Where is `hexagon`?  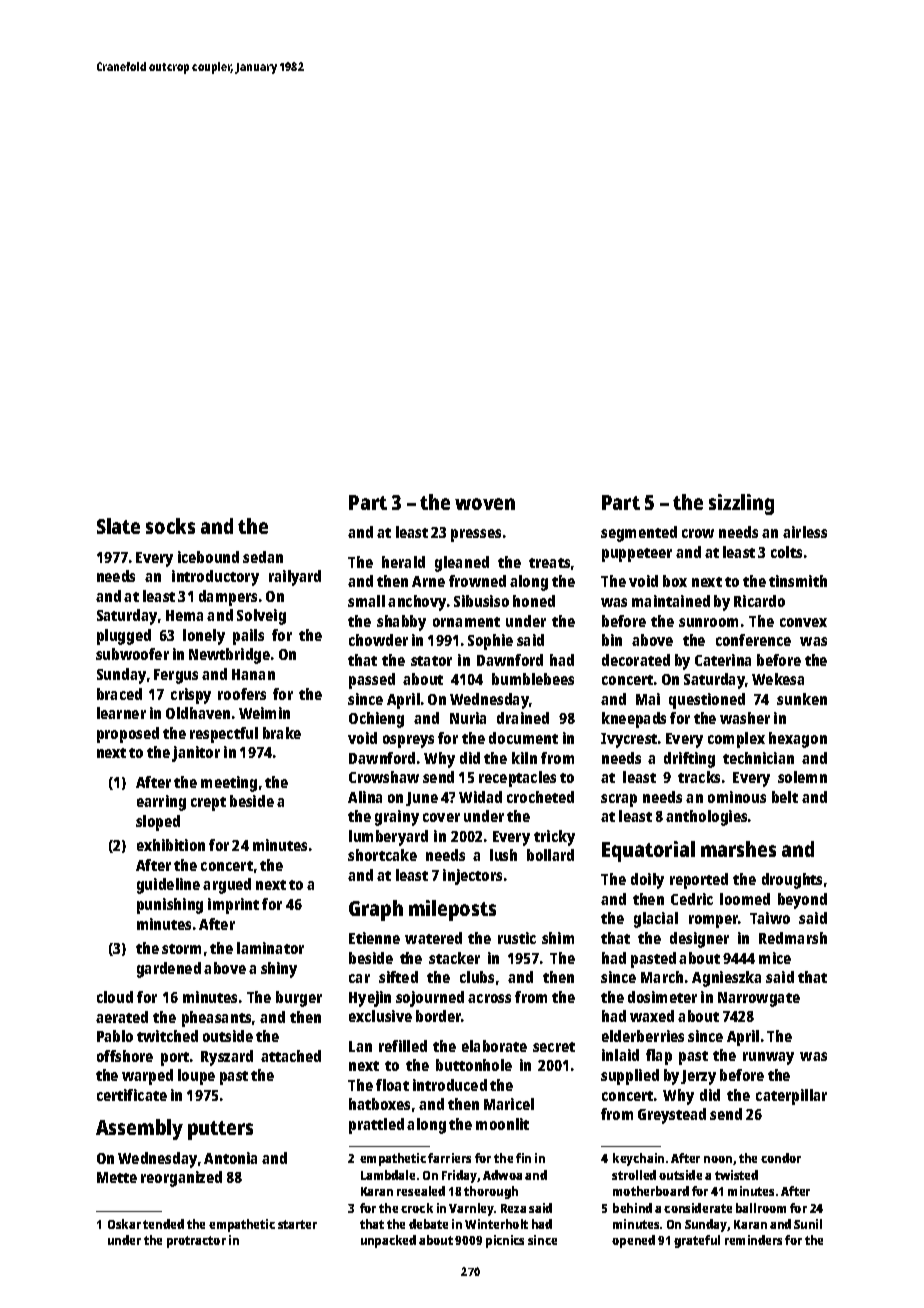
hexagon is located at coordinates (798, 740).
